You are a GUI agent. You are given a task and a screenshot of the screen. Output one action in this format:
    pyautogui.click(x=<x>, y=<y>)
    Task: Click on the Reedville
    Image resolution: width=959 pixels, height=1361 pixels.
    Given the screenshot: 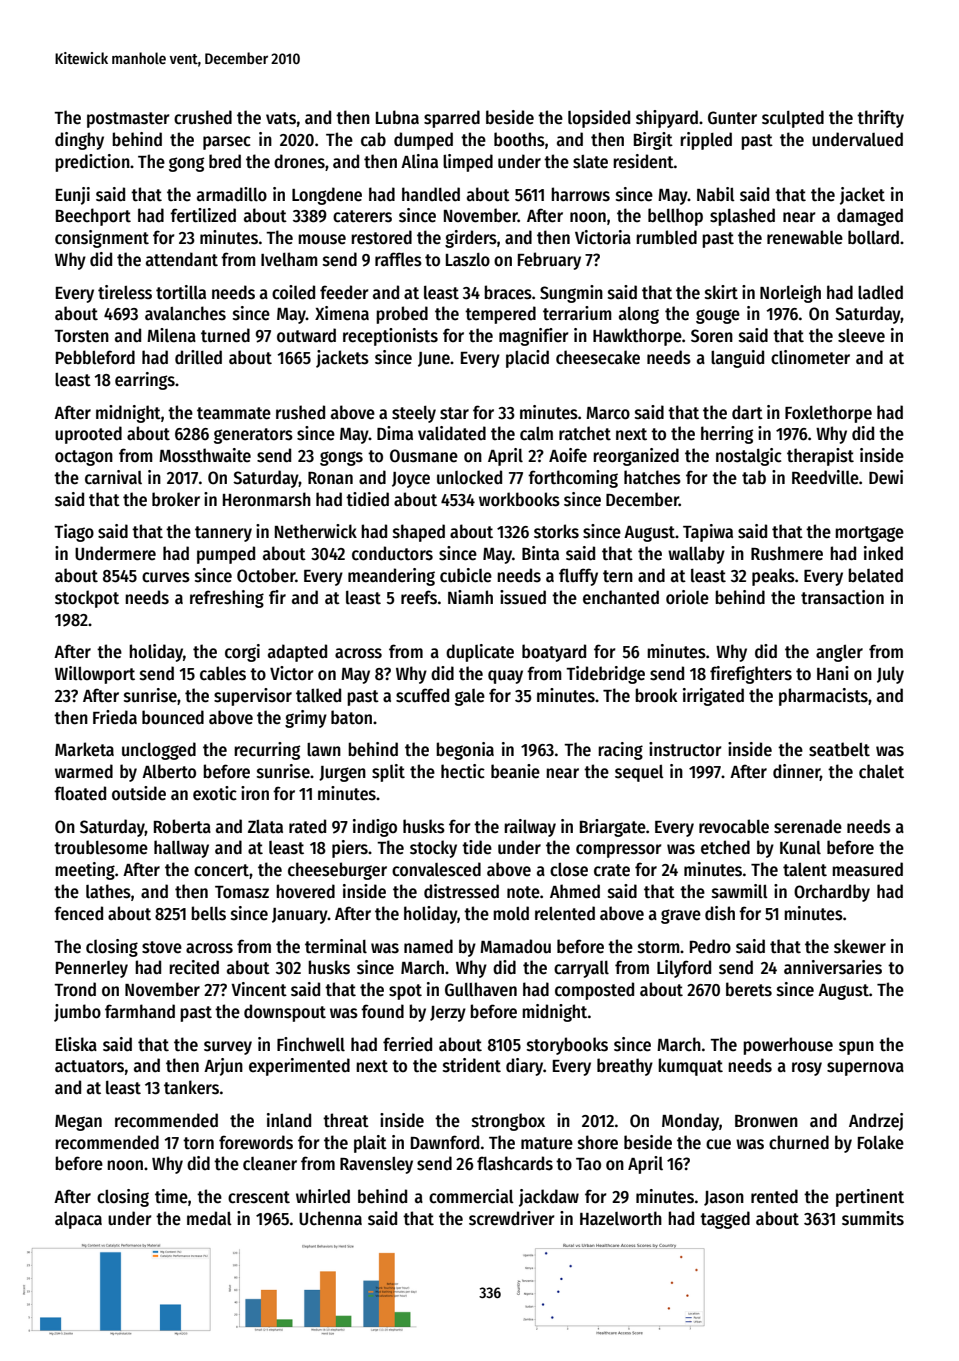 What is the action you would take?
    pyautogui.click(x=825, y=477)
